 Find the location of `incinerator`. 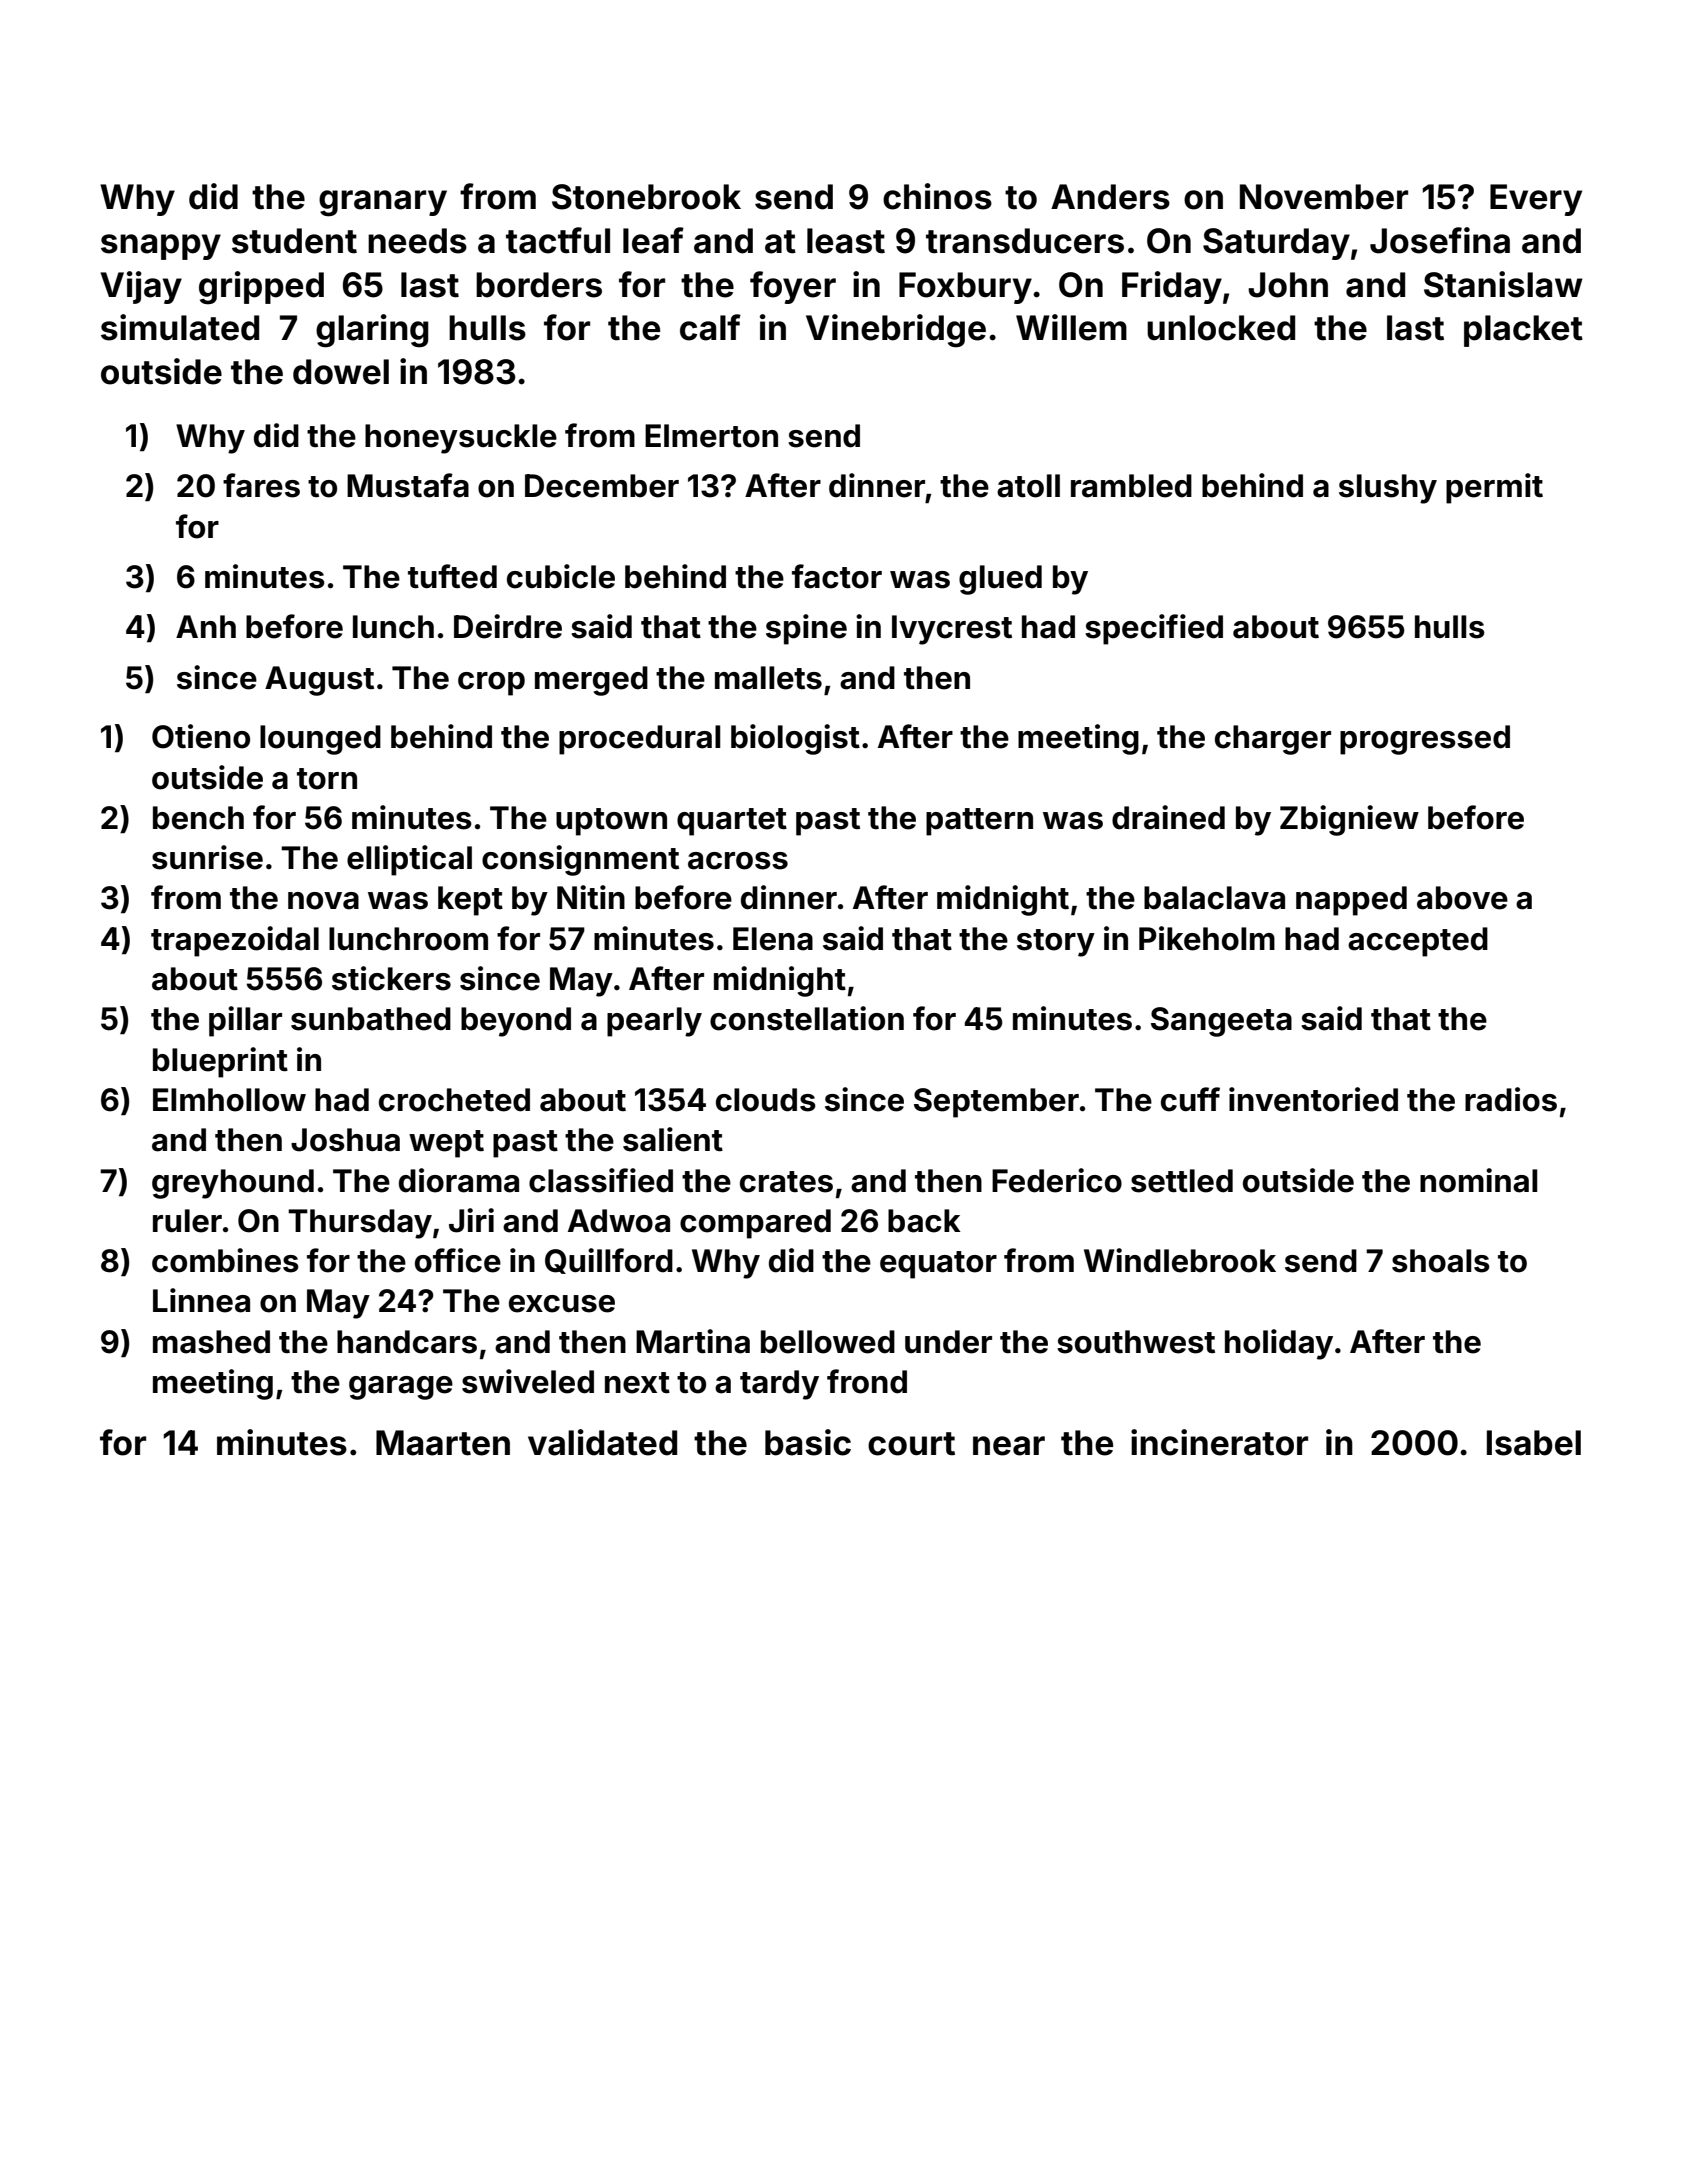

incinerator is located at coordinates (1219, 1442).
